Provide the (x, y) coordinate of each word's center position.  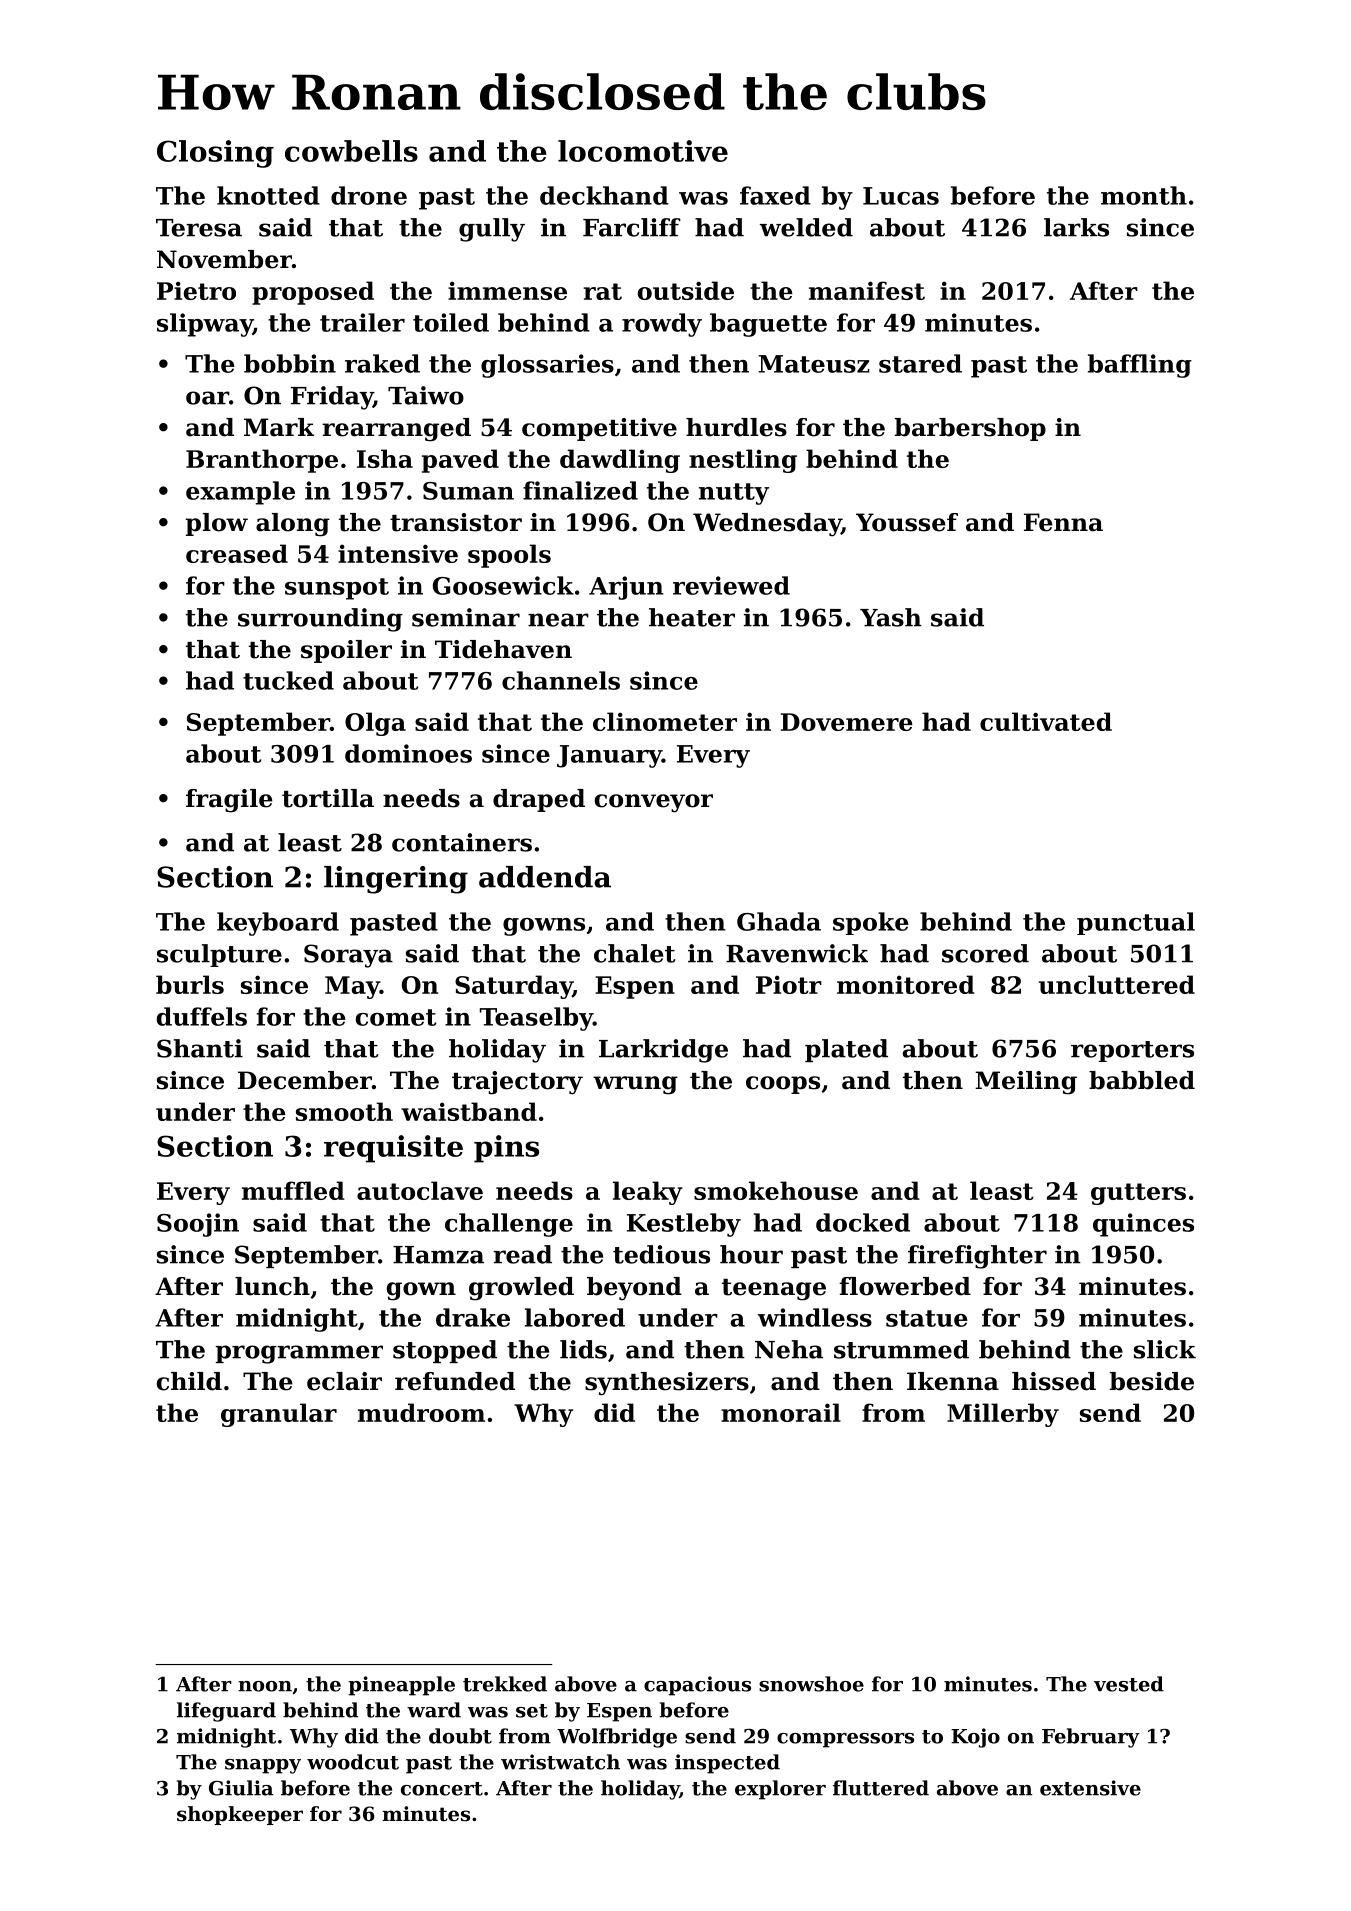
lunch (272, 1286)
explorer (780, 1790)
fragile (229, 801)
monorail (781, 1412)
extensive (1090, 1788)
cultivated (1046, 721)
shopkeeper (240, 1815)
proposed (313, 293)
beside (1152, 1381)
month (1144, 195)
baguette (768, 325)
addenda (545, 877)
